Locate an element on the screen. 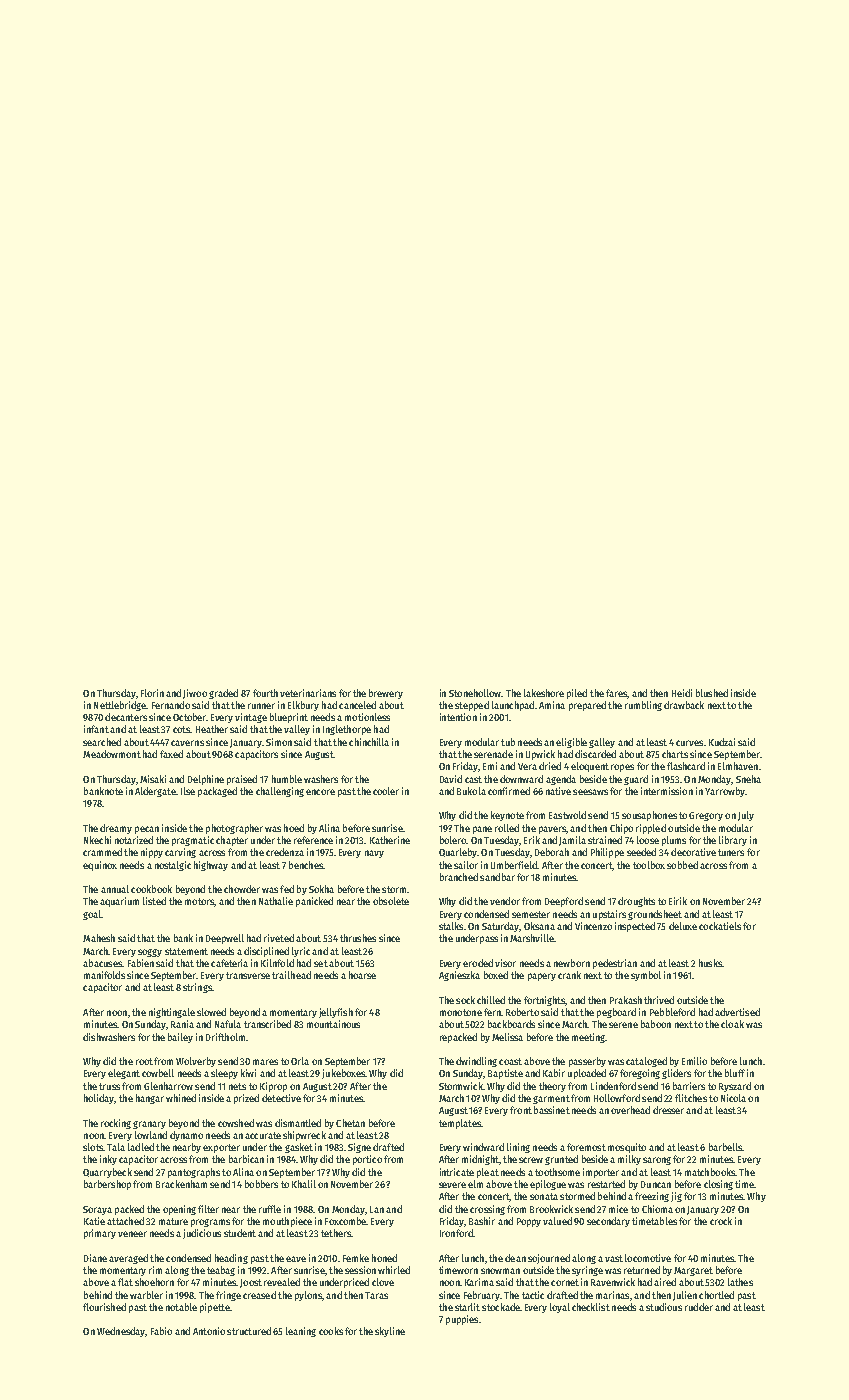  toolbox is located at coordinates (649, 865).
